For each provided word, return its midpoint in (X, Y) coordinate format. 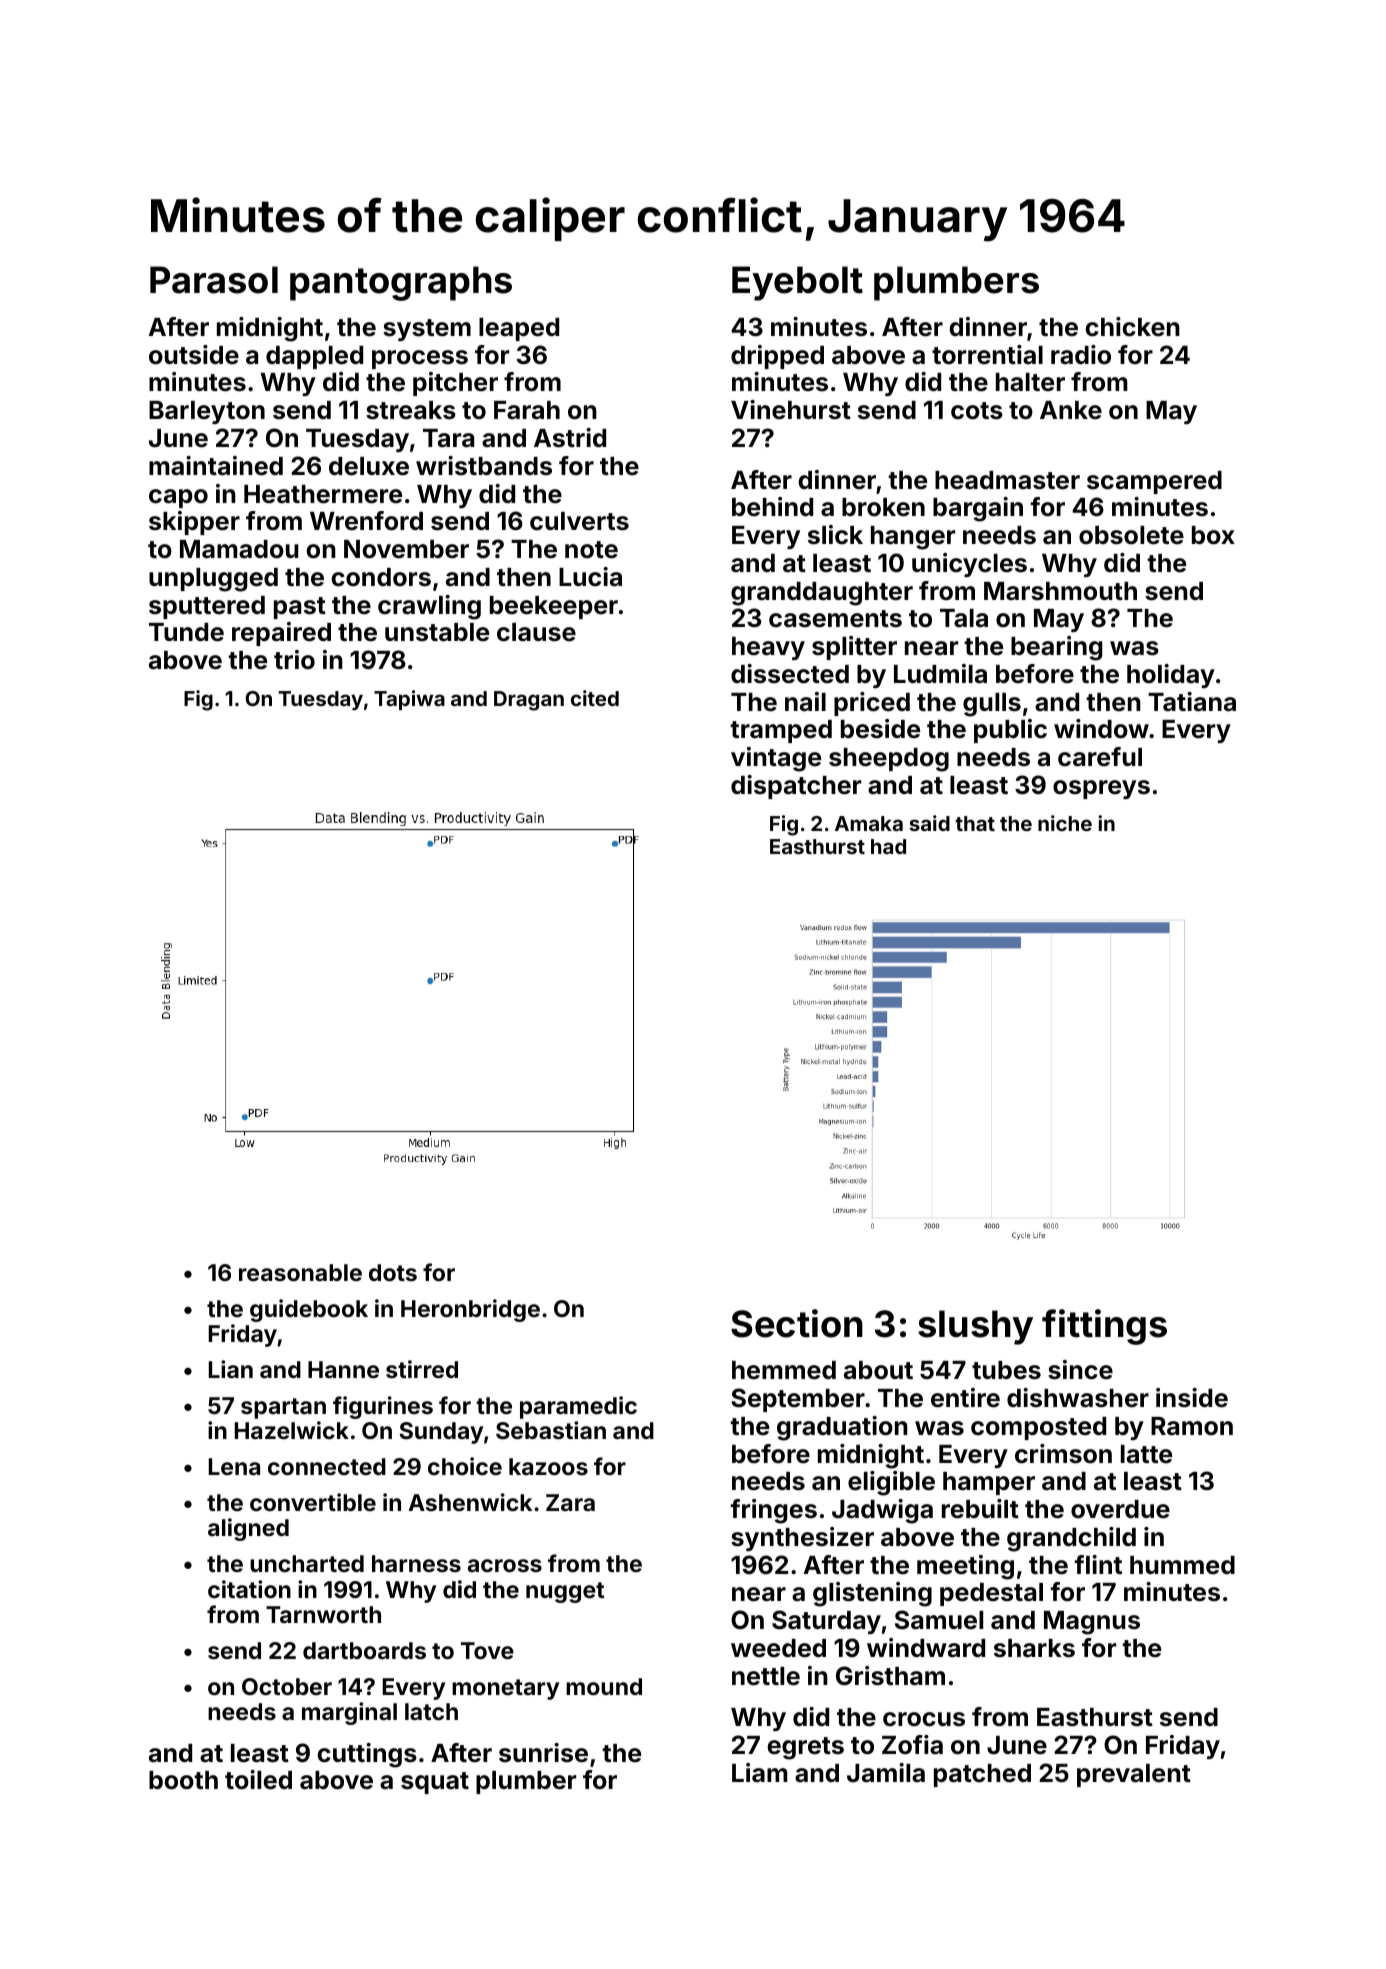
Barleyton (207, 412)
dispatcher (796, 787)
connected (327, 1466)
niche (1065, 823)
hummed (1182, 1565)
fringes (773, 1511)
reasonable (300, 1272)
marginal (349, 1713)
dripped (777, 357)
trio (294, 659)
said (929, 823)
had (888, 846)
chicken (1132, 327)
